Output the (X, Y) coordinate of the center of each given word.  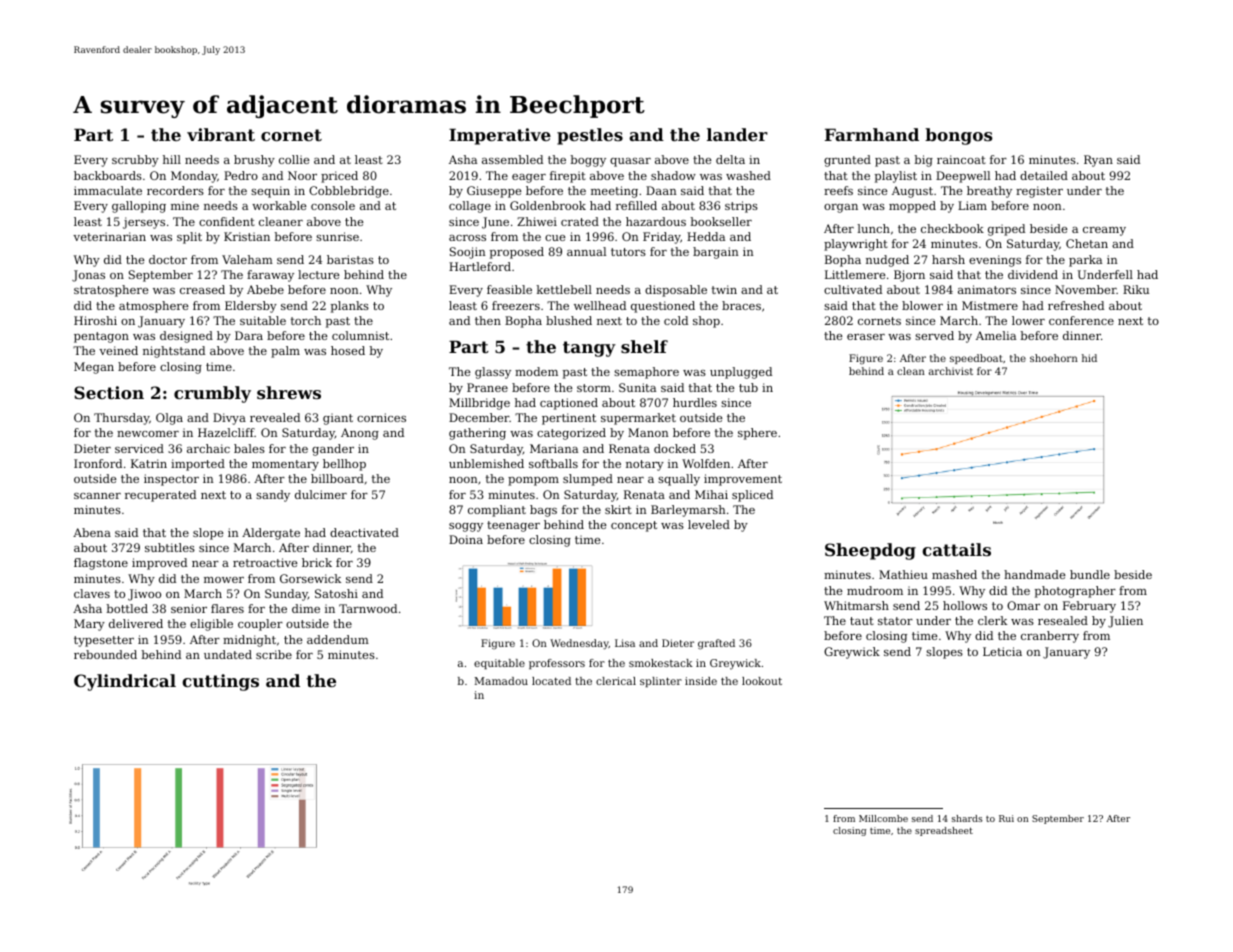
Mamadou (501, 681)
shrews (289, 392)
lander (737, 134)
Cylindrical (125, 682)
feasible (509, 289)
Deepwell (963, 177)
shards (967, 818)
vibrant (221, 134)
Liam (972, 205)
